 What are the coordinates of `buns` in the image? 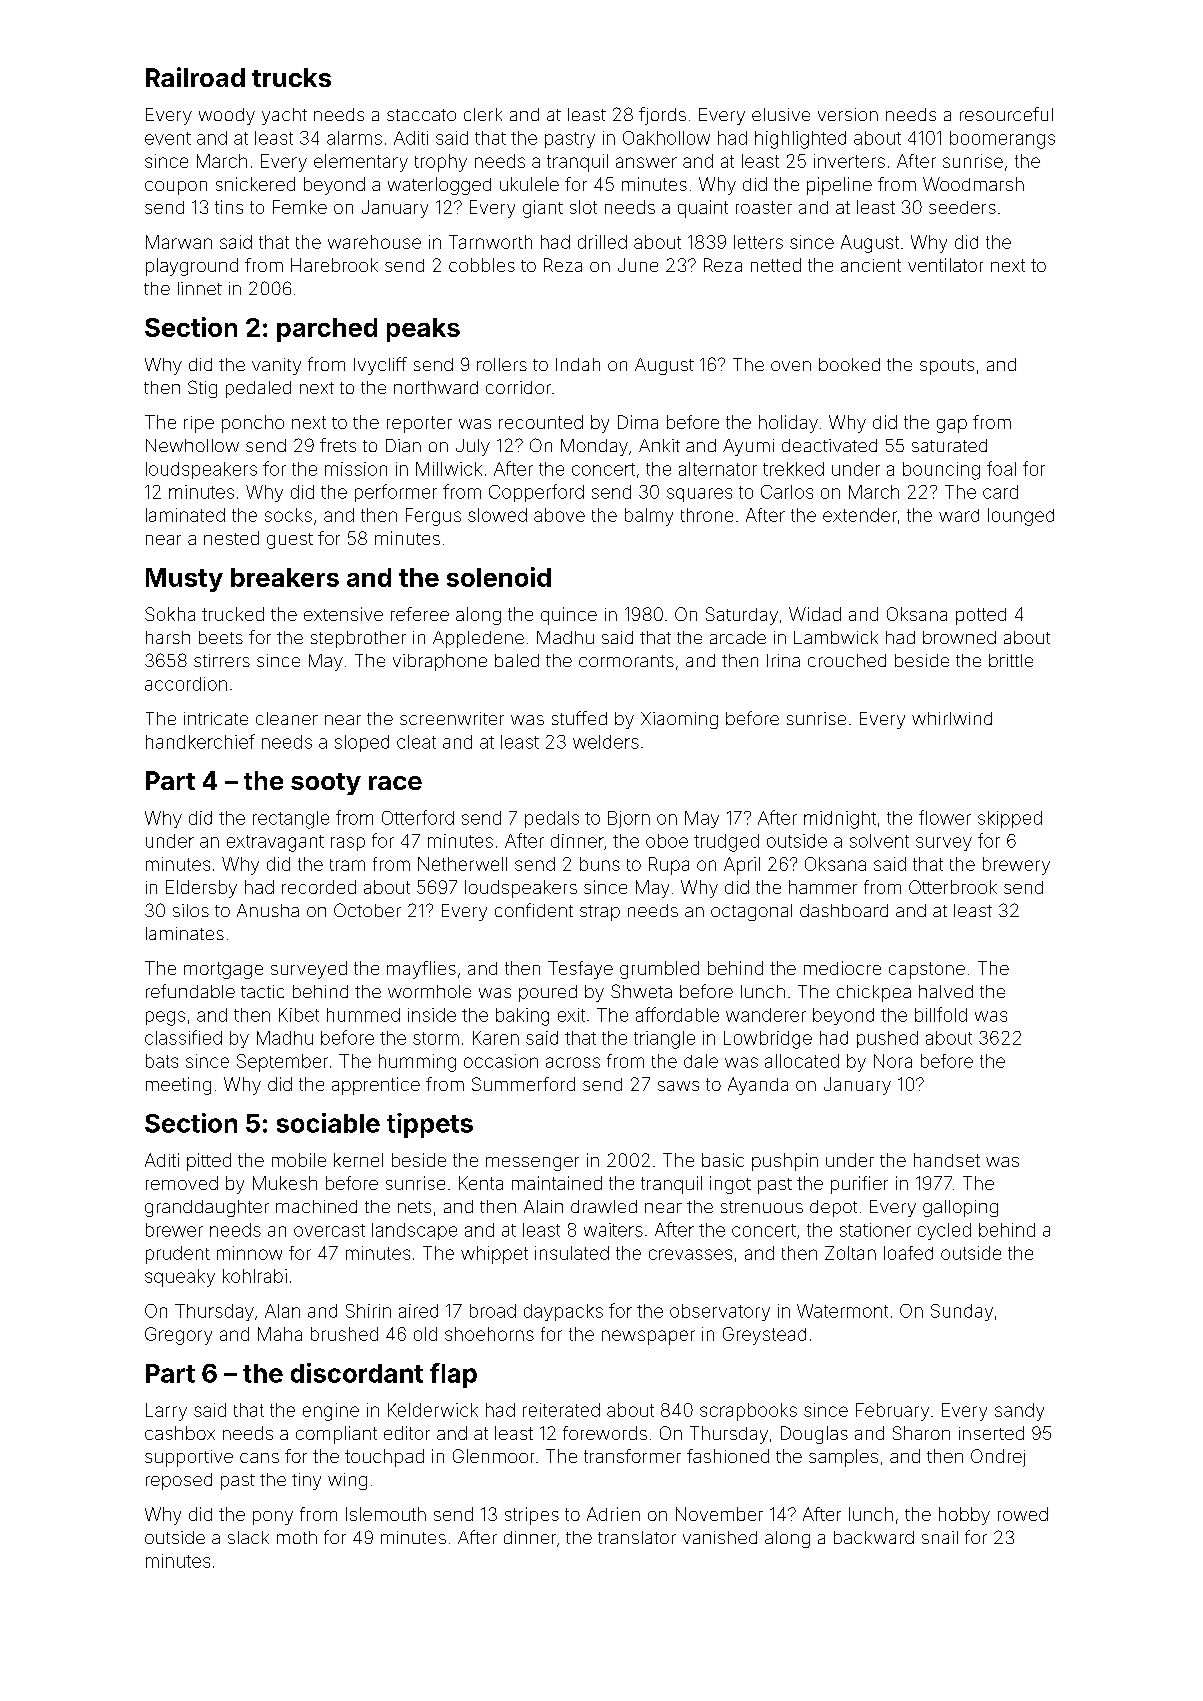 It's located at (600, 864).
